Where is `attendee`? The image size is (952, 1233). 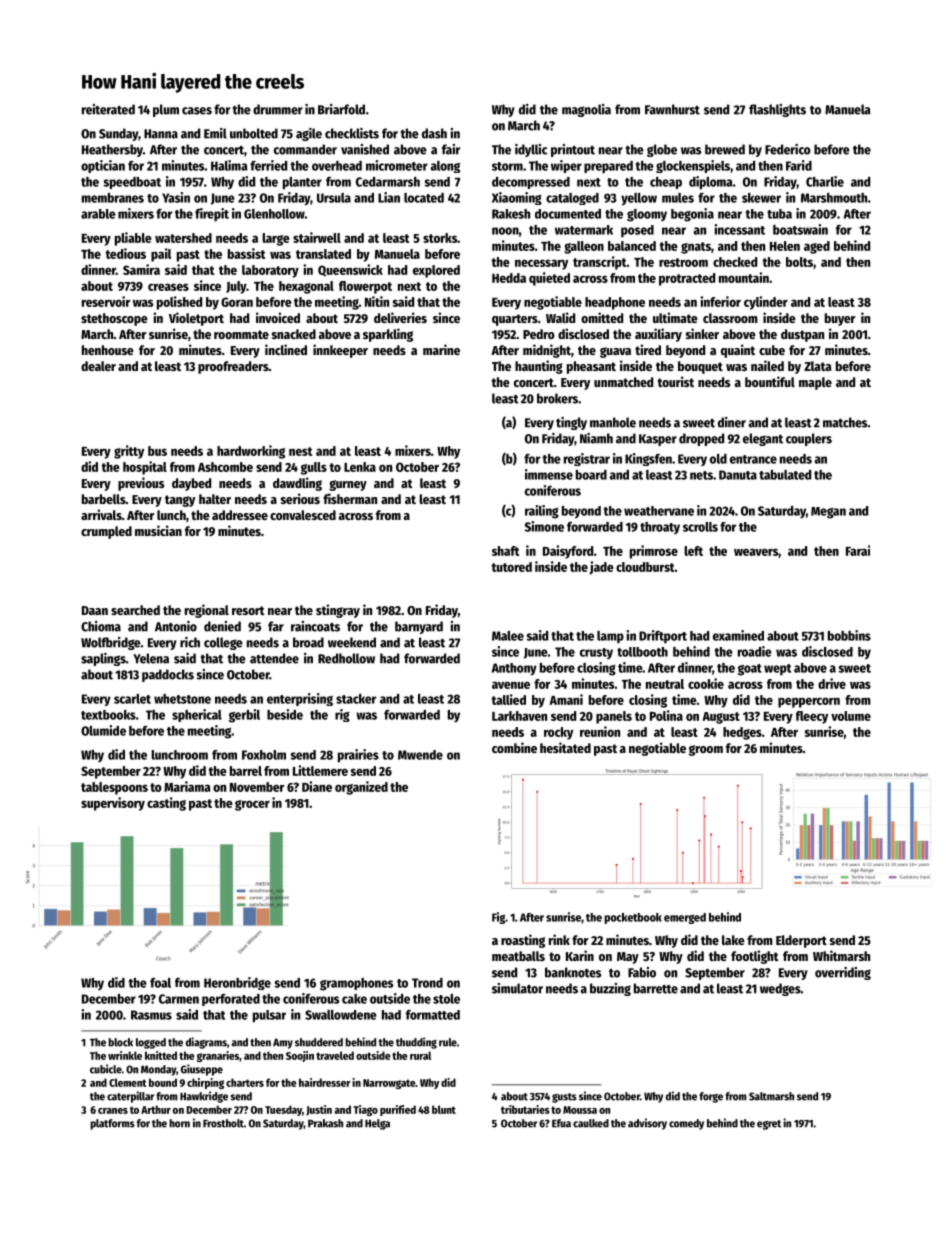 attendee is located at coordinates (274, 658).
